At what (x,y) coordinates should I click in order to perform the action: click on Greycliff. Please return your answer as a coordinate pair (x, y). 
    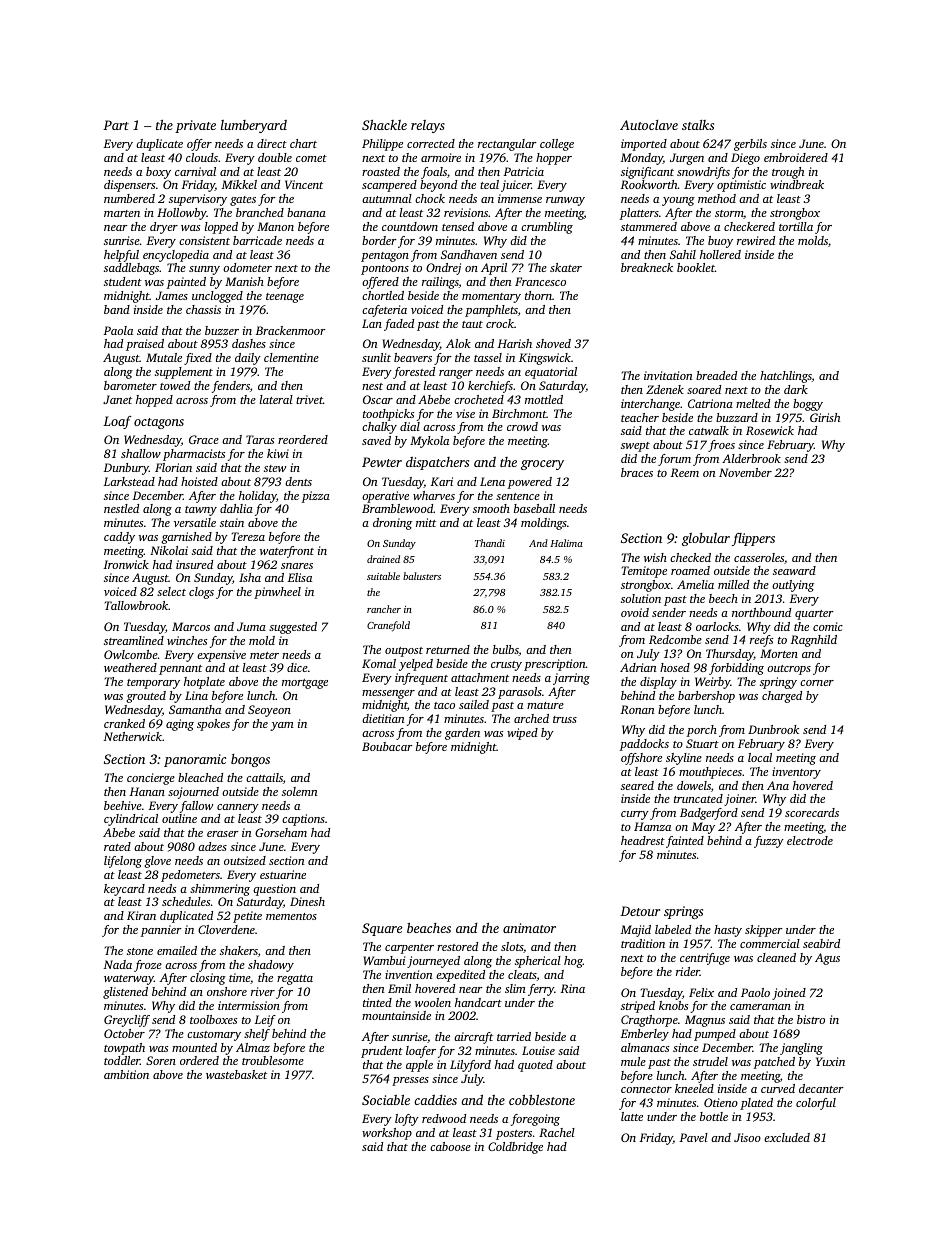
    Looking at the image, I should click on (127, 1021).
